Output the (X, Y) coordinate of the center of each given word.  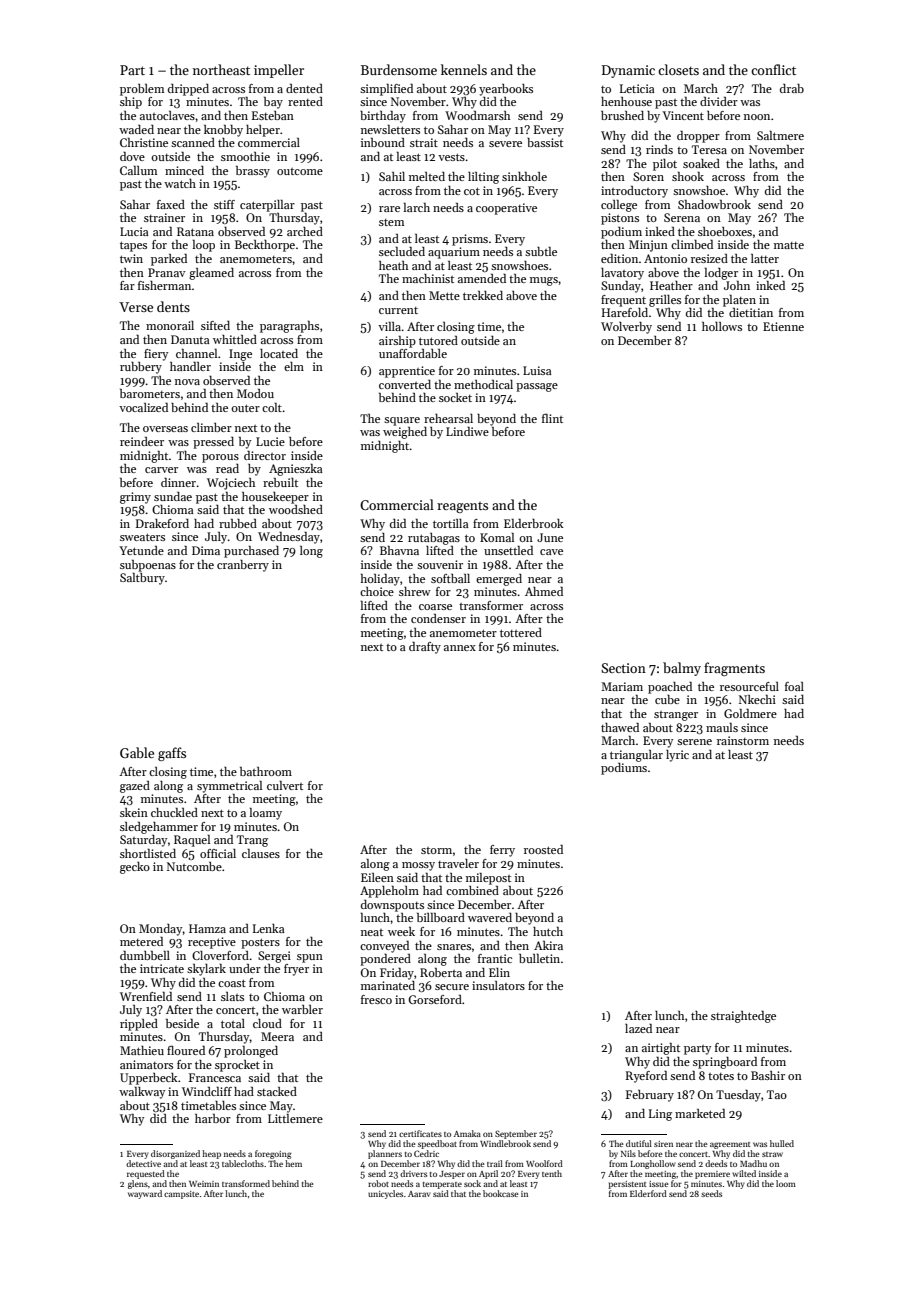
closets (678, 69)
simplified (386, 90)
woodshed (296, 509)
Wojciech (231, 484)
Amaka (467, 1133)
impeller (279, 71)
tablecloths (243, 1163)
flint (552, 418)
